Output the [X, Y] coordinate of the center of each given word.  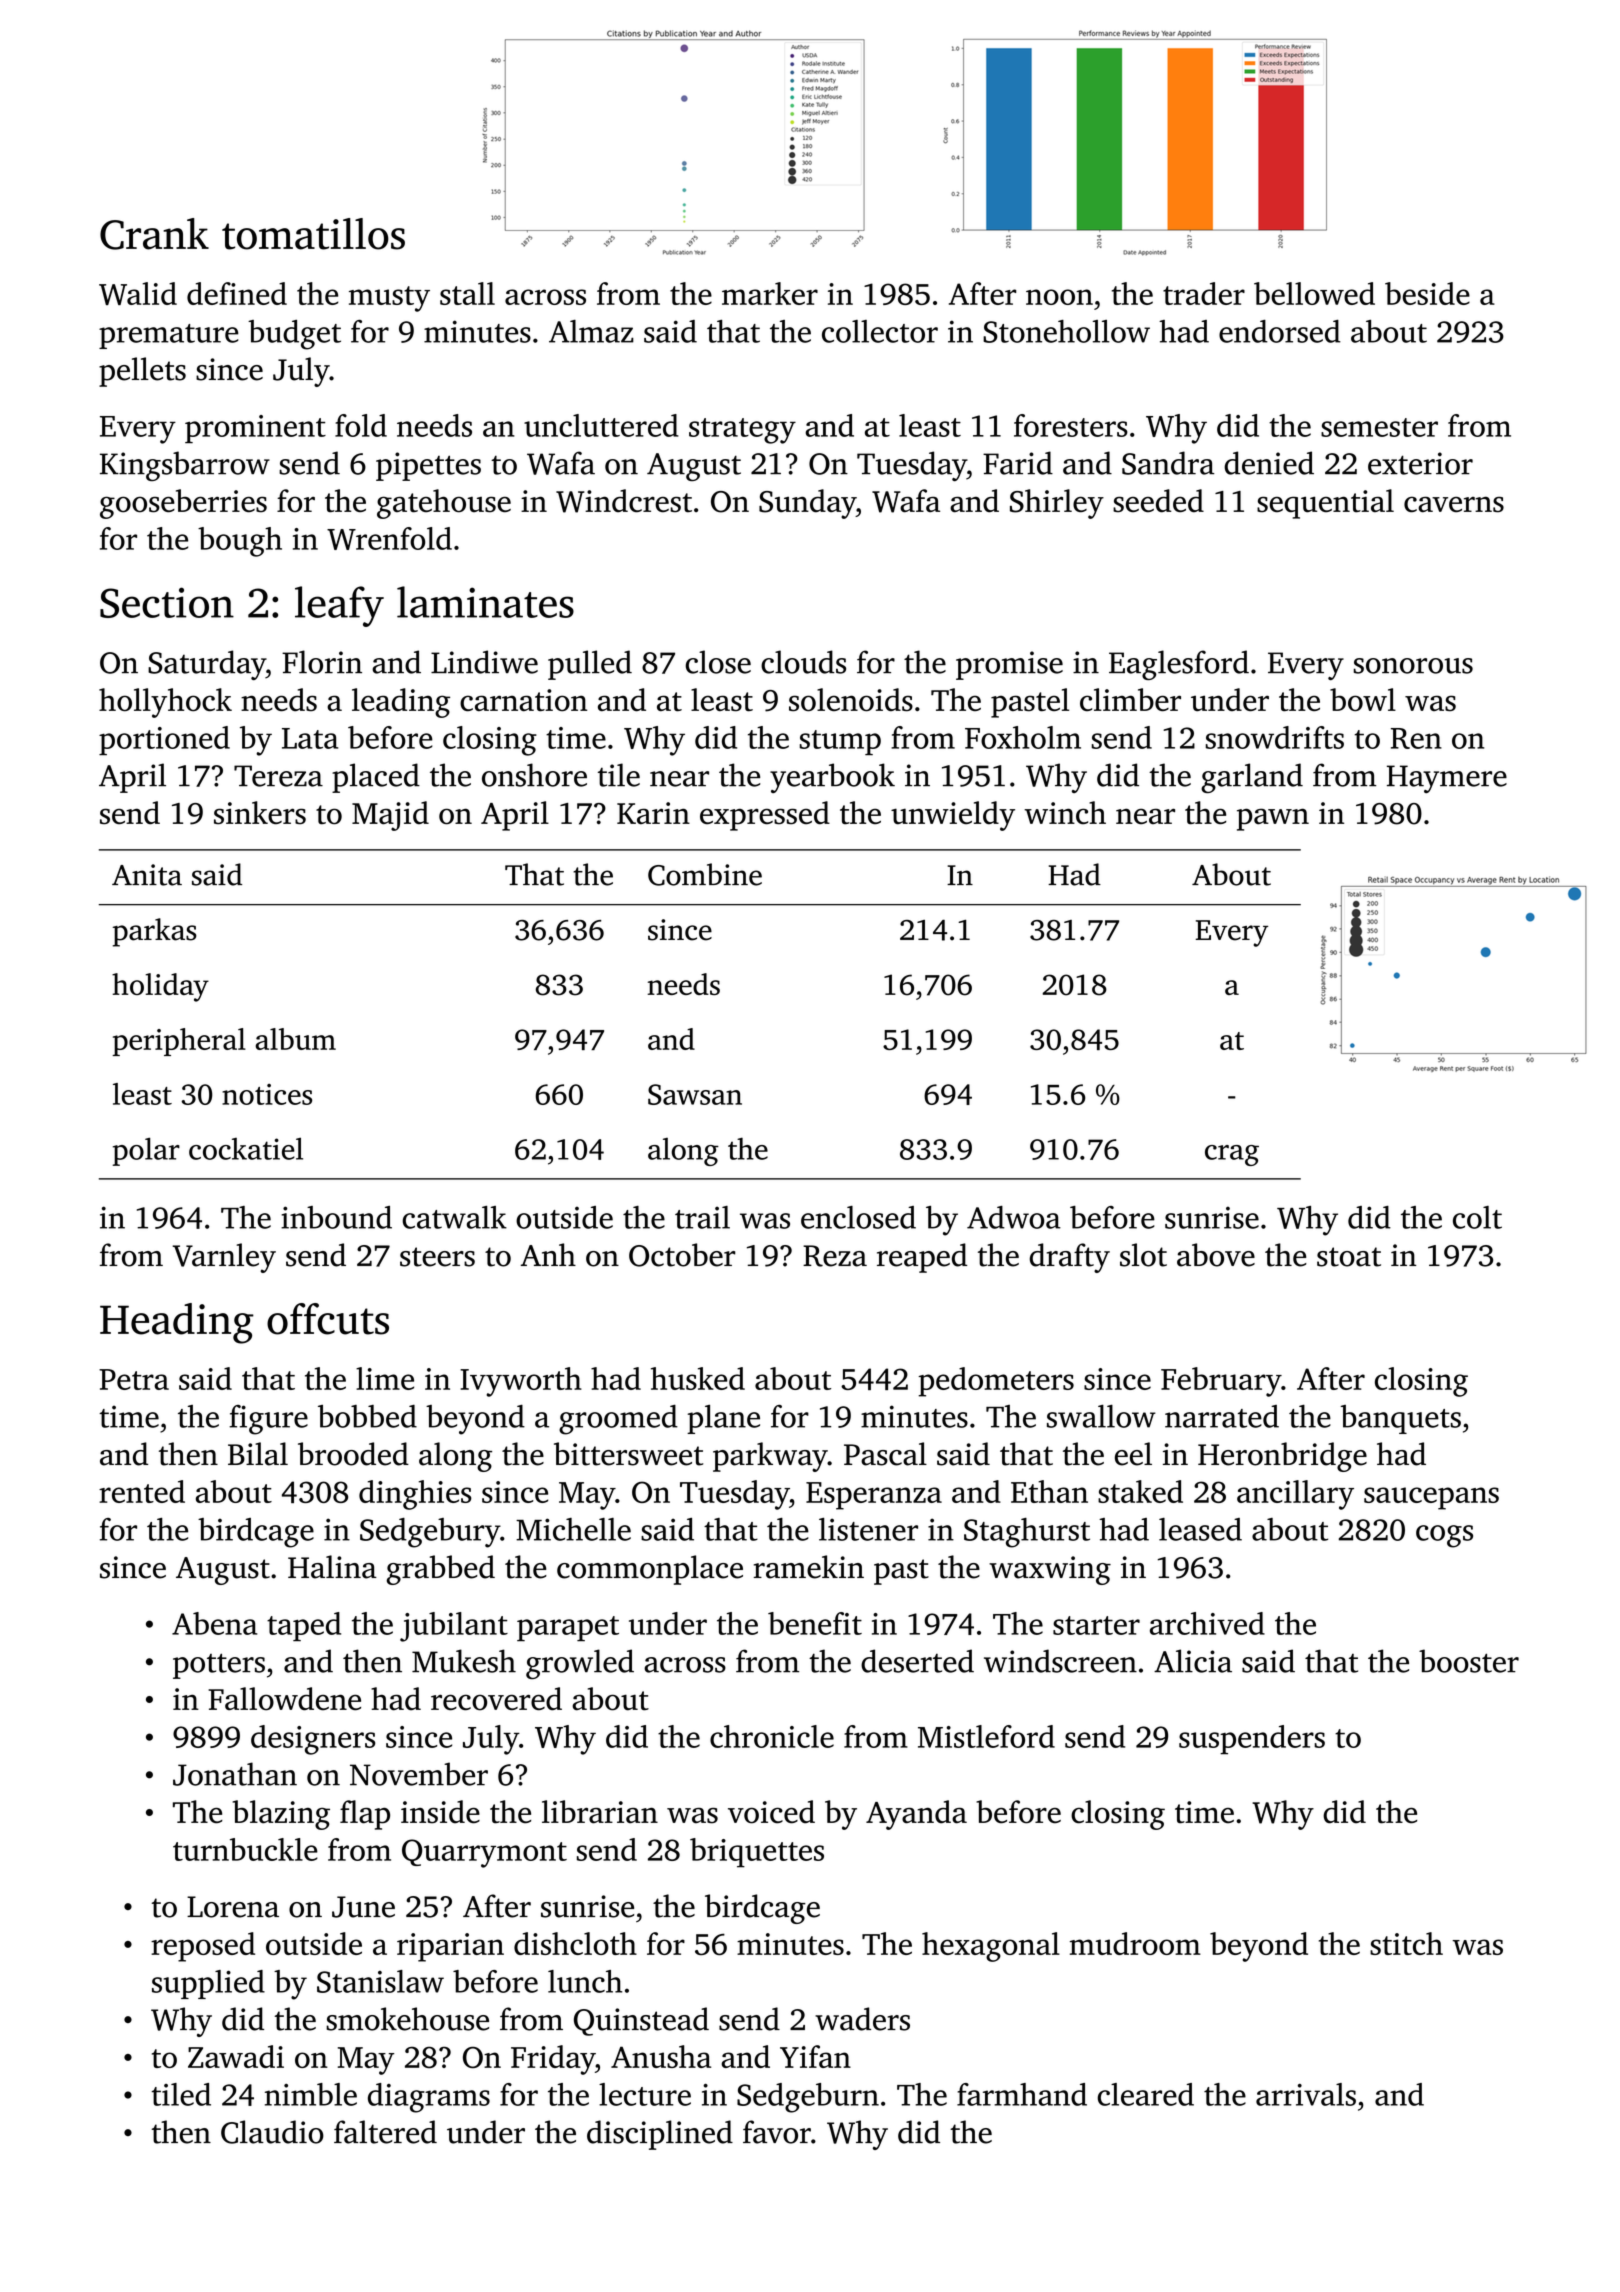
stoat [1349, 1257]
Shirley [1057, 504]
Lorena [233, 1907]
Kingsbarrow [185, 466]
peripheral [179, 1042]
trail [702, 1217]
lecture [645, 2094]
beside [1427, 293]
